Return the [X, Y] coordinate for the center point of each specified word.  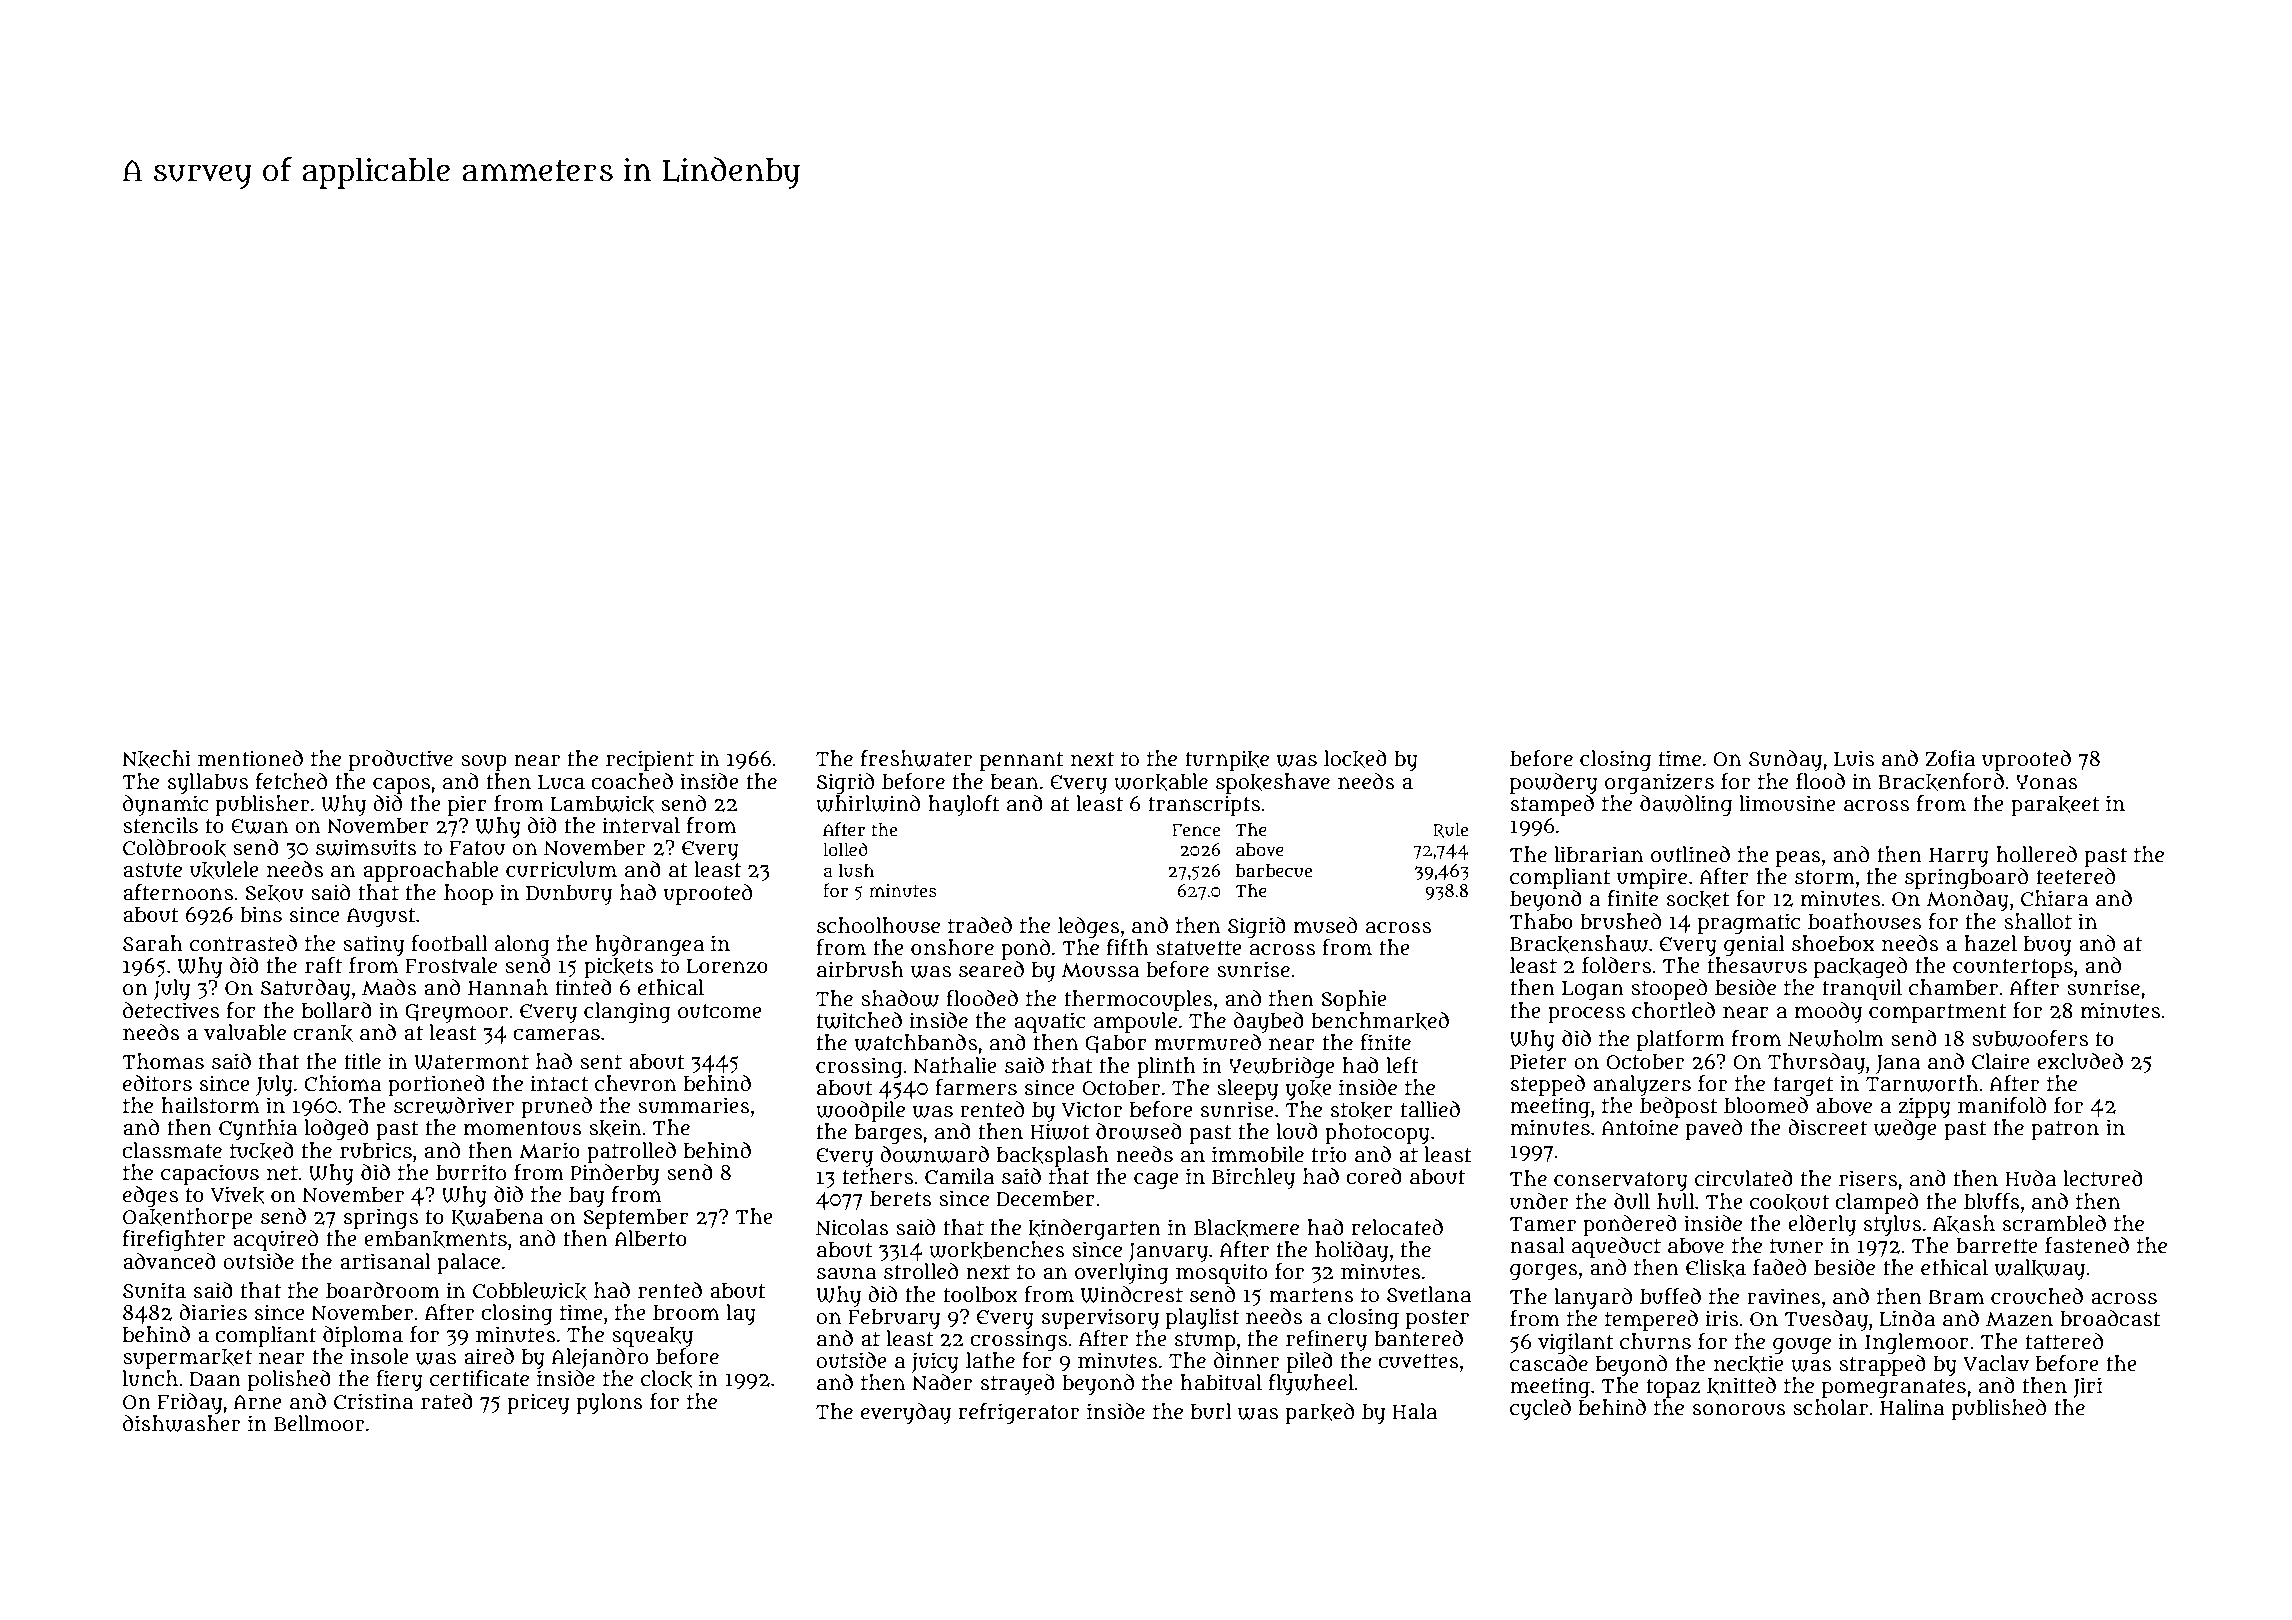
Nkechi [156, 759]
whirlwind [868, 803]
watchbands [915, 1042]
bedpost [1679, 1107]
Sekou [274, 893]
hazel [1990, 943]
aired [489, 1356]
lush [856, 871]
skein [615, 1128]
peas [1798, 859]
